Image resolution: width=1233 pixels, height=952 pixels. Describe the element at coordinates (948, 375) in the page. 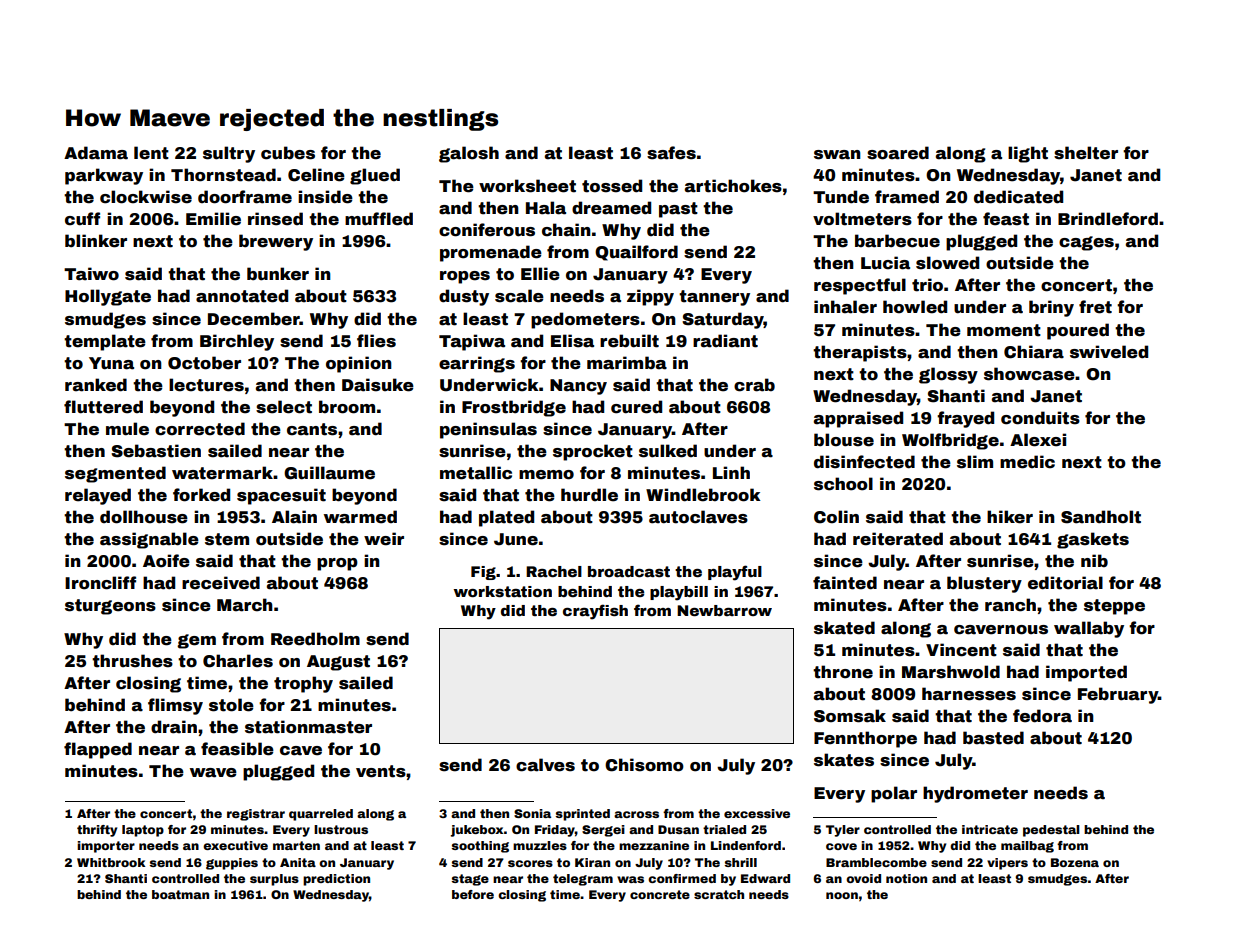

I see `glossy` at that location.
